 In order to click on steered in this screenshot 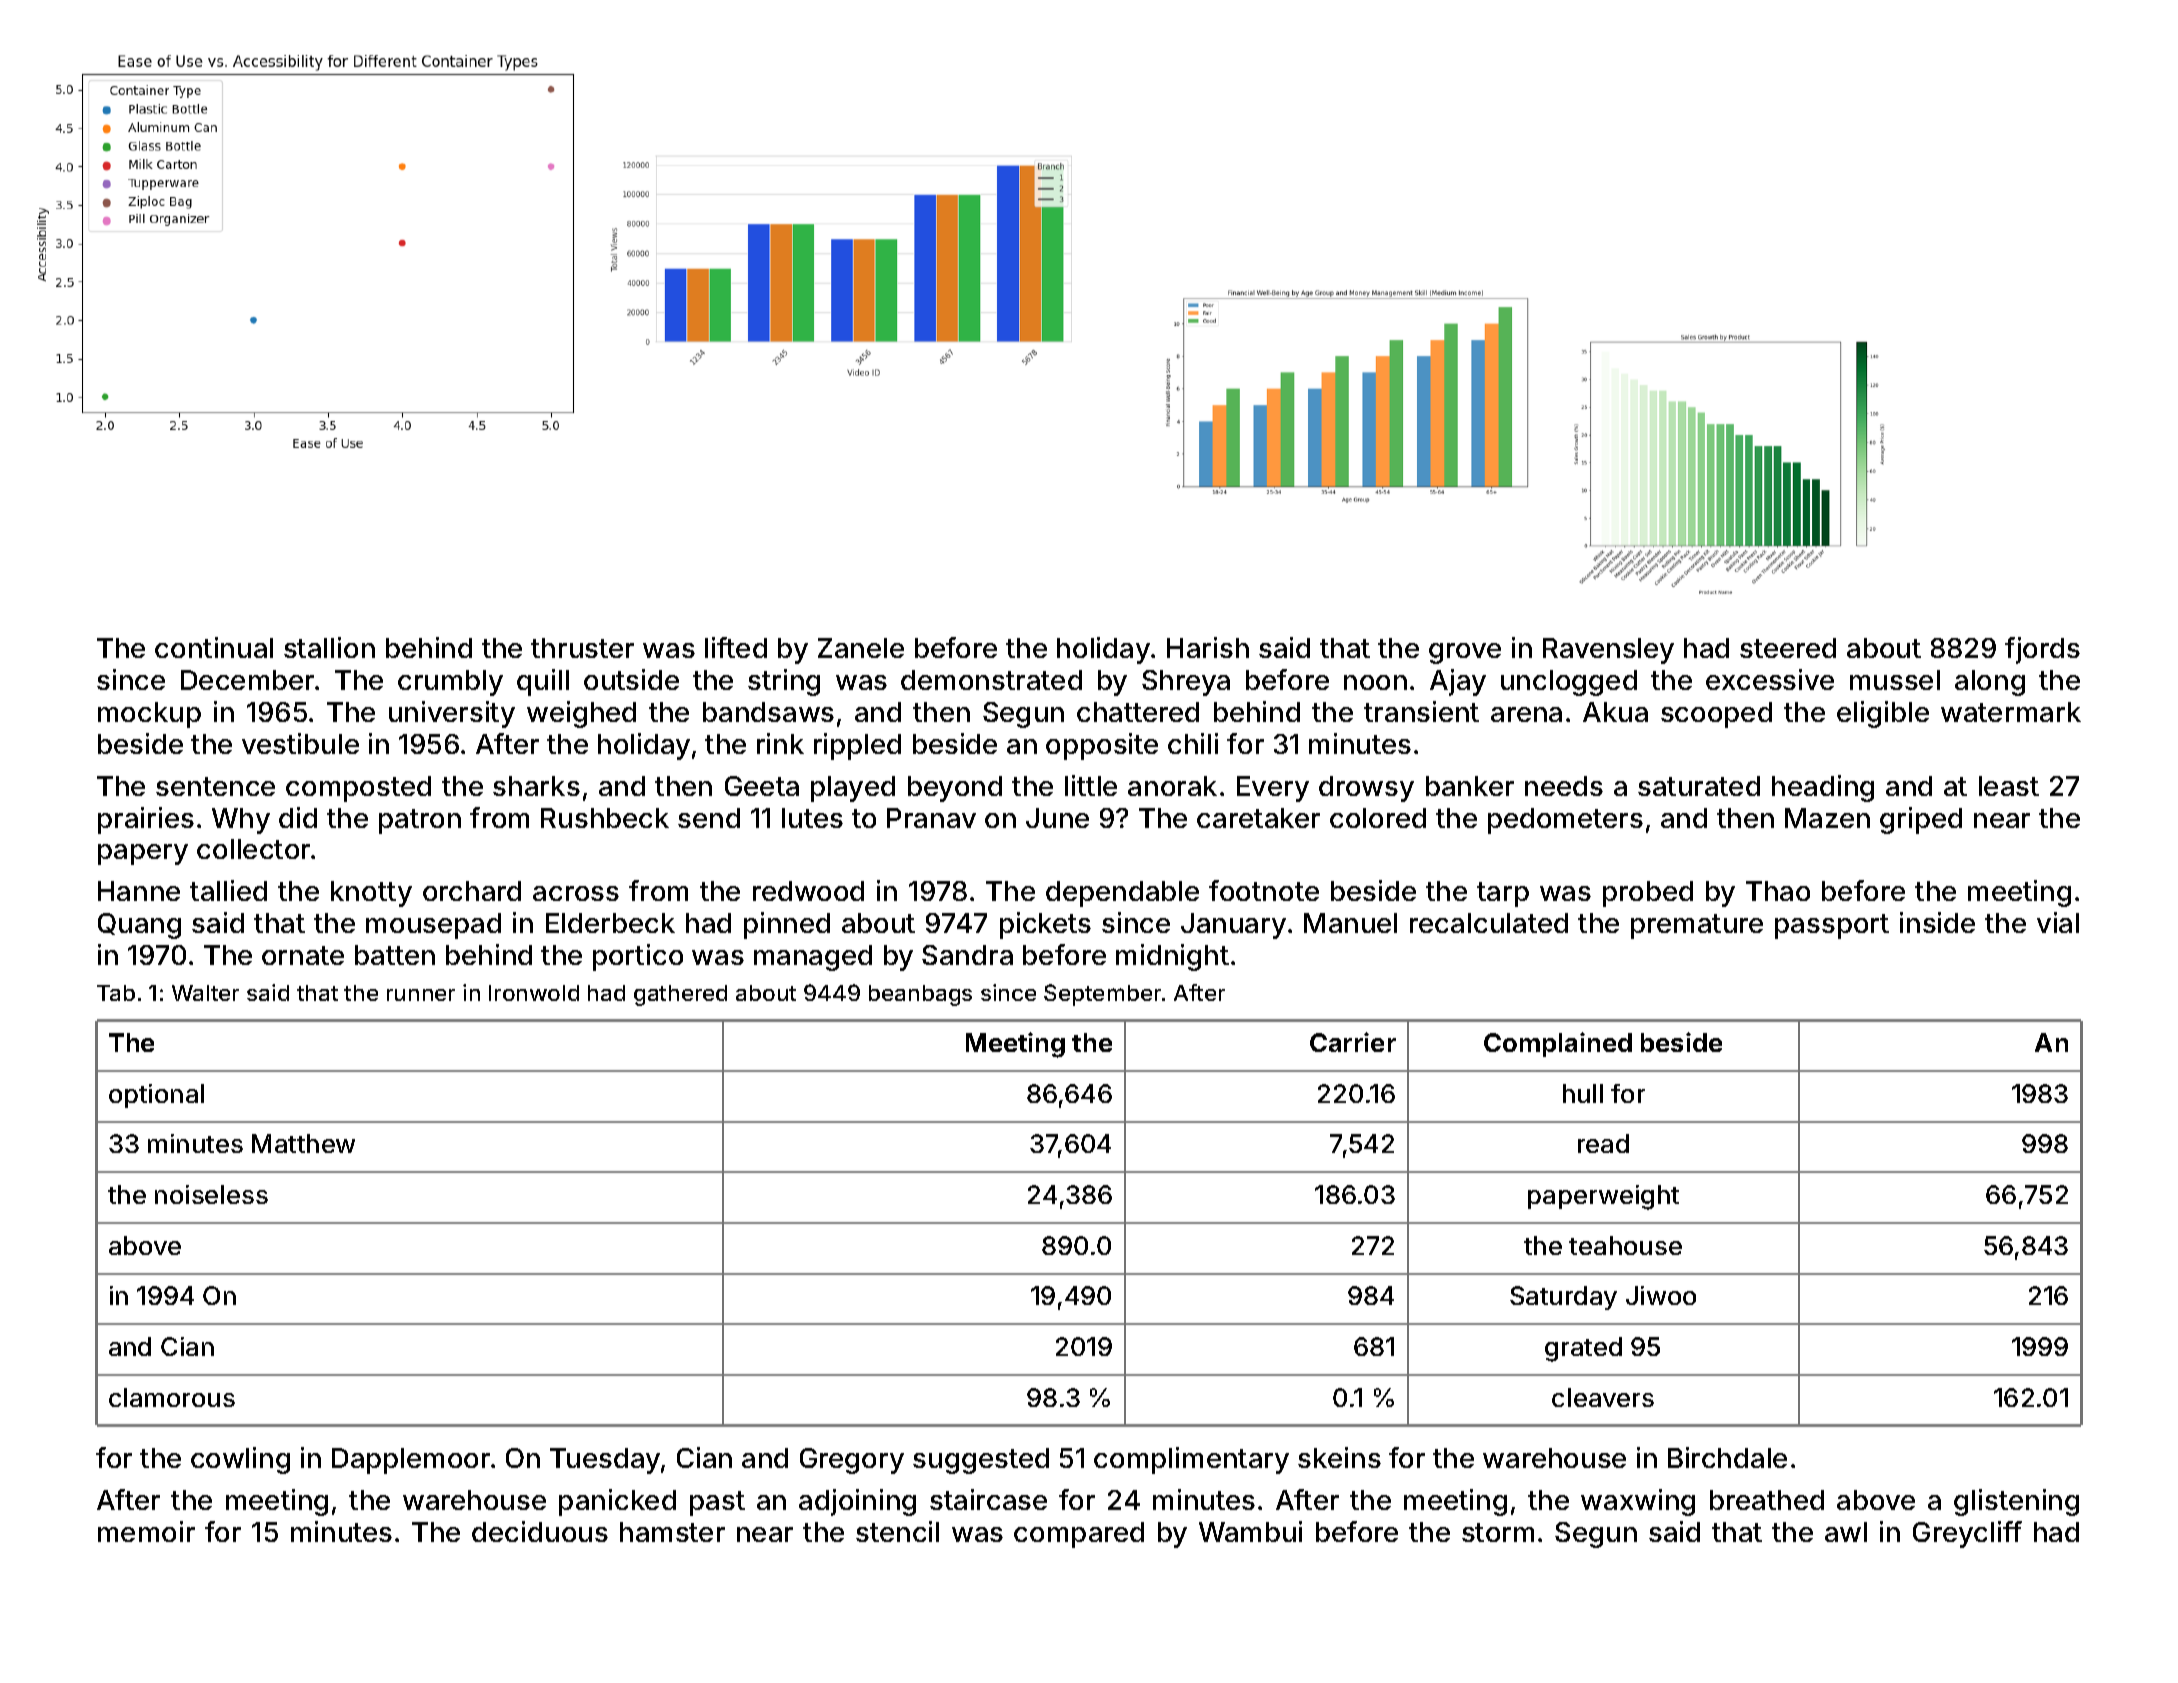, I will do `click(1788, 648)`.
